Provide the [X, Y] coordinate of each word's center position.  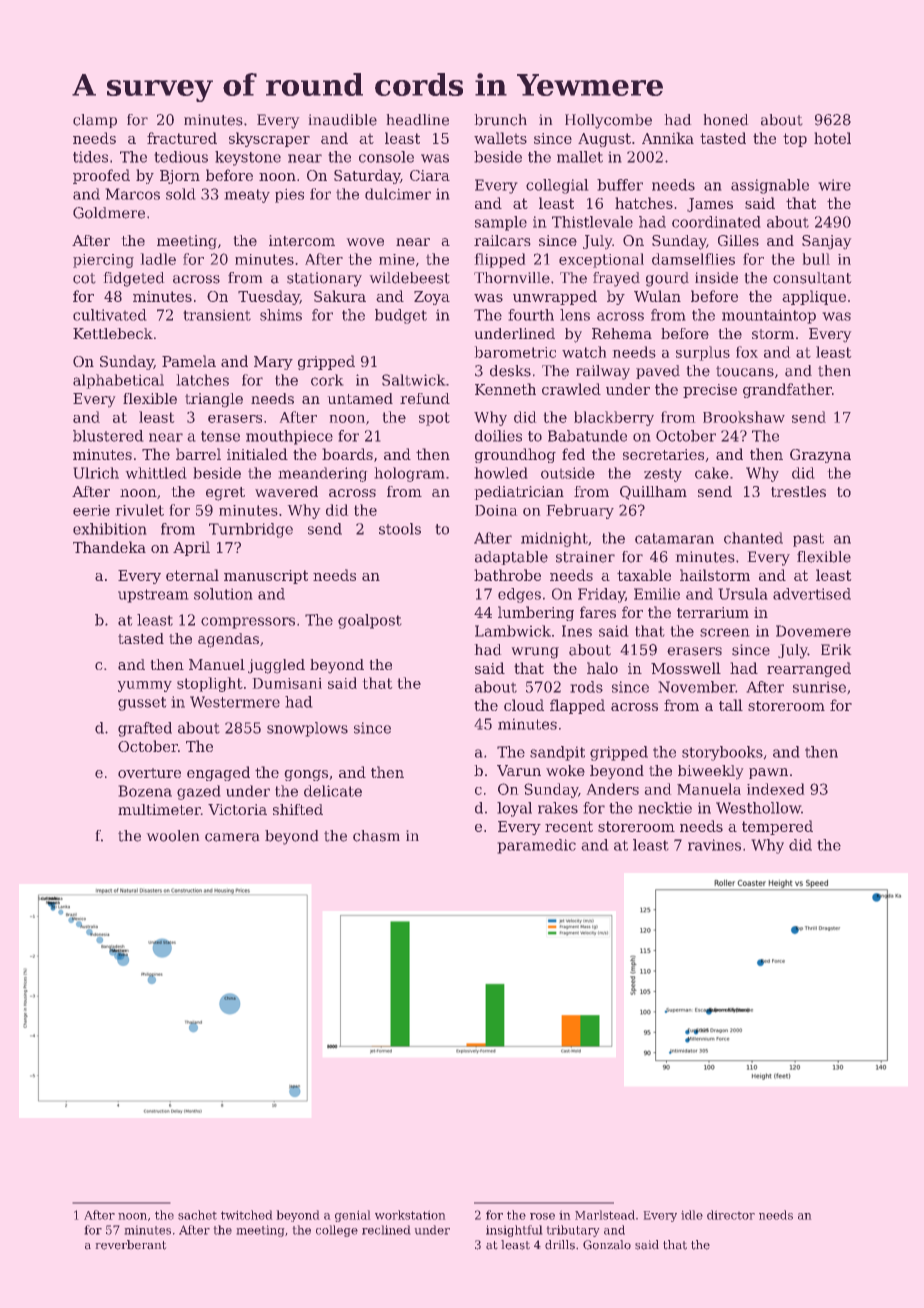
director [731, 1215]
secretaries [663, 454]
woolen [173, 836]
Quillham [653, 493]
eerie [91, 510]
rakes [558, 808]
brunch [500, 120]
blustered [108, 436]
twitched [247, 1215]
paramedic [536, 846]
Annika [668, 138]
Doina [496, 510]
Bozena [145, 791]
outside [568, 473]
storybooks [722, 753]
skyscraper [269, 139]
